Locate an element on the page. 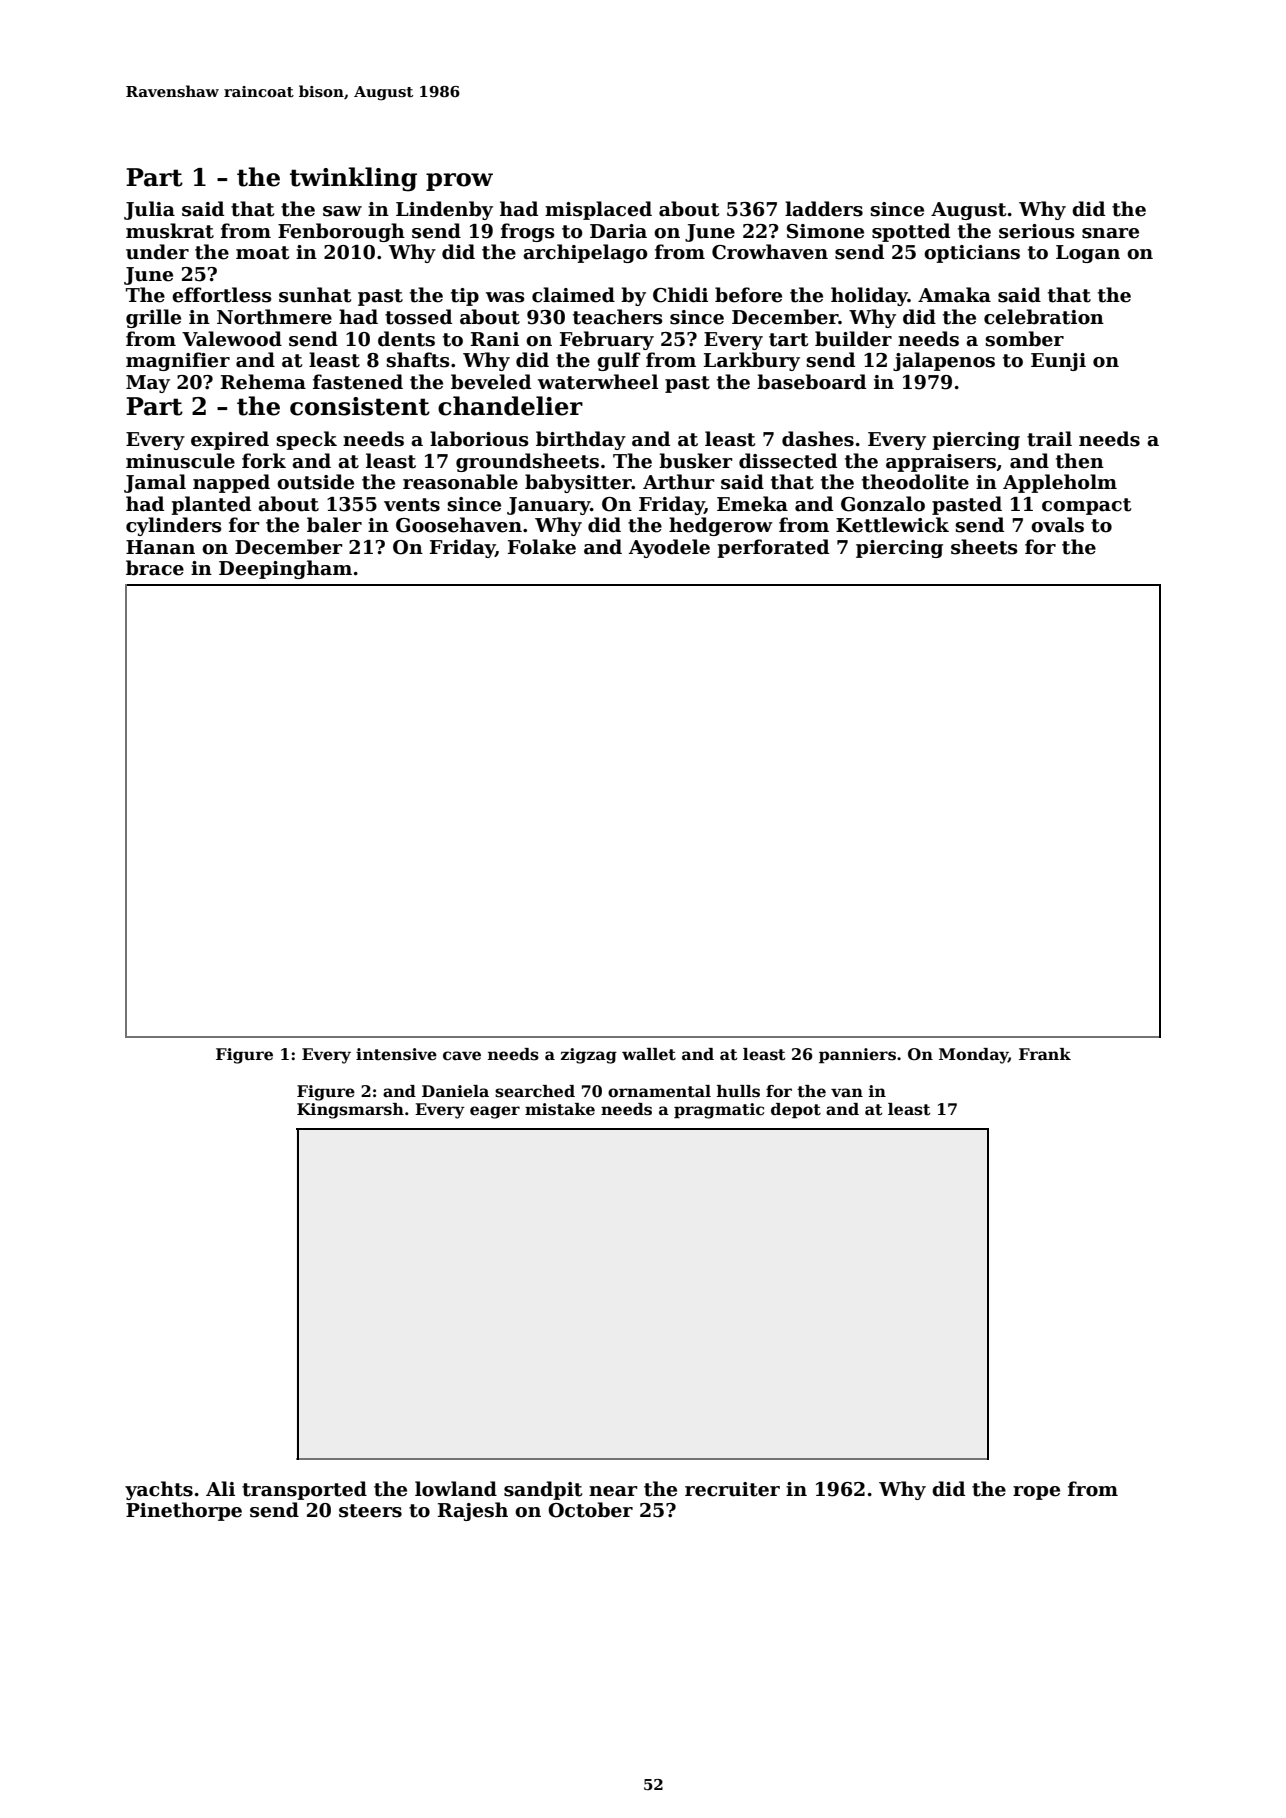 The height and width of the document is (1818, 1286). compact is located at coordinates (1086, 506).
